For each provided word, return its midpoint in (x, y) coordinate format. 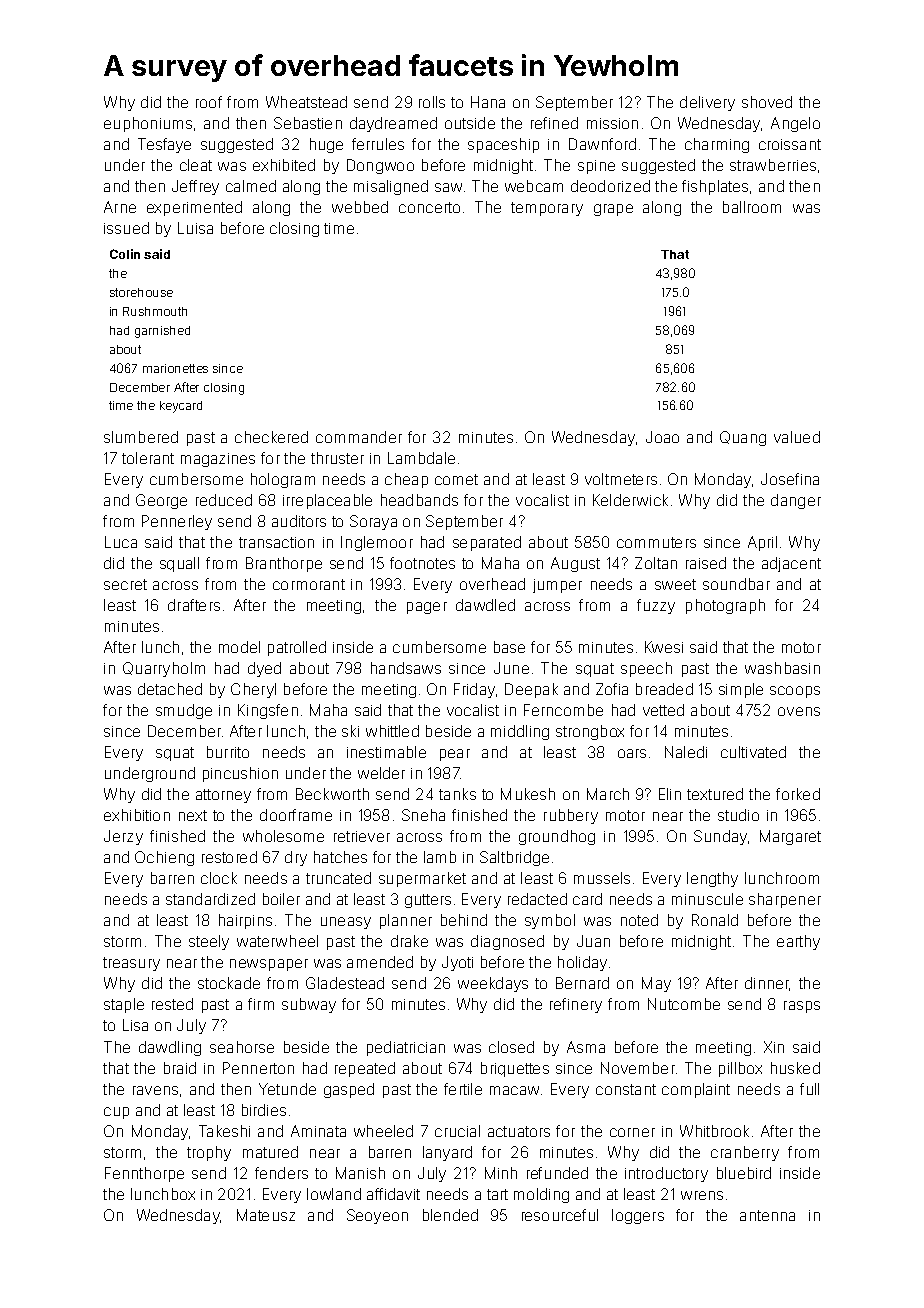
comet (456, 479)
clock (219, 878)
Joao (662, 437)
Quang (743, 438)
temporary (547, 209)
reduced (224, 500)
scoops (795, 692)
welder (381, 773)
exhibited (284, 165)
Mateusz (266, 1215)
